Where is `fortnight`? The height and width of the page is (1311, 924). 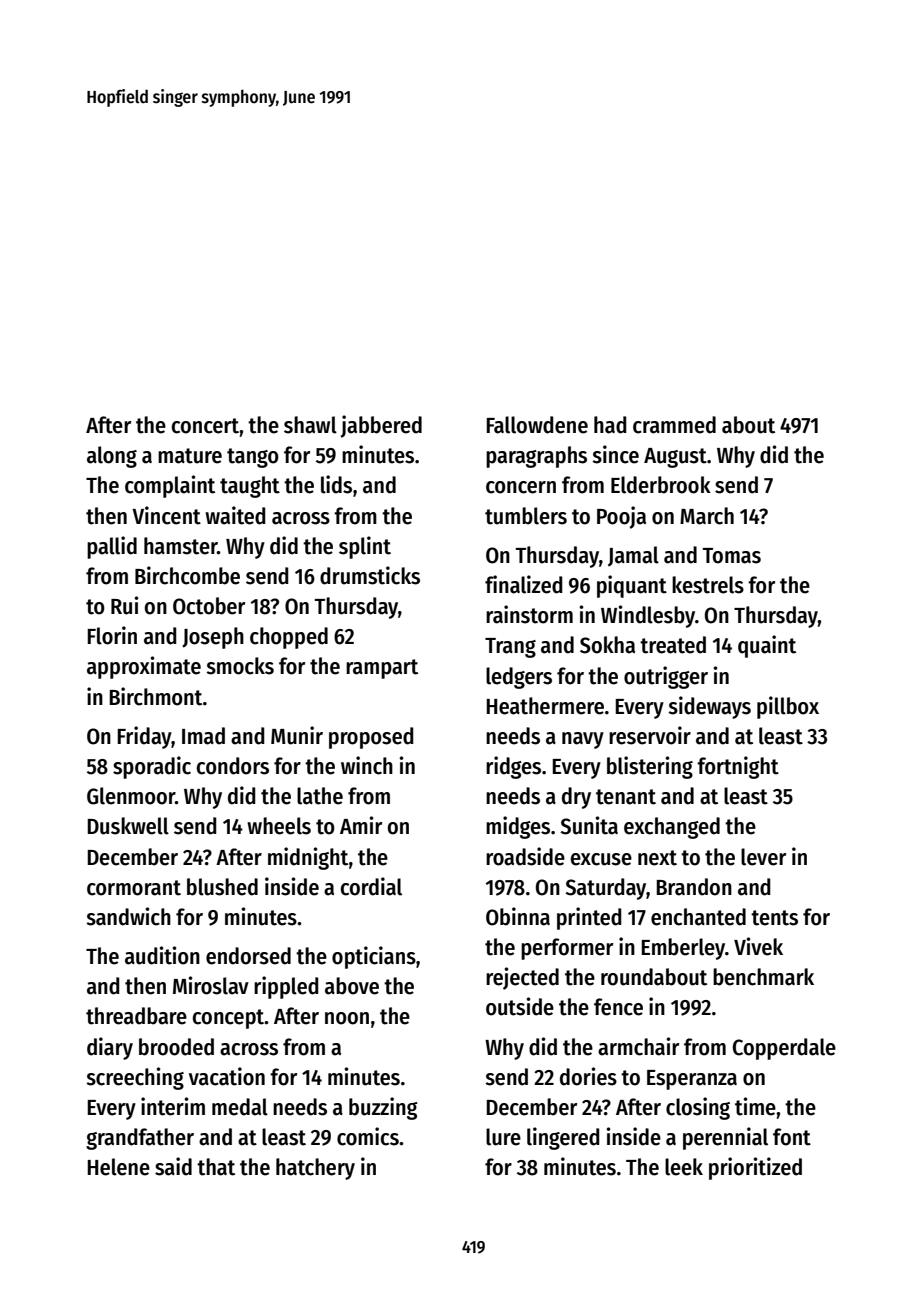
fortnight is located at coordinates (738, 767).
